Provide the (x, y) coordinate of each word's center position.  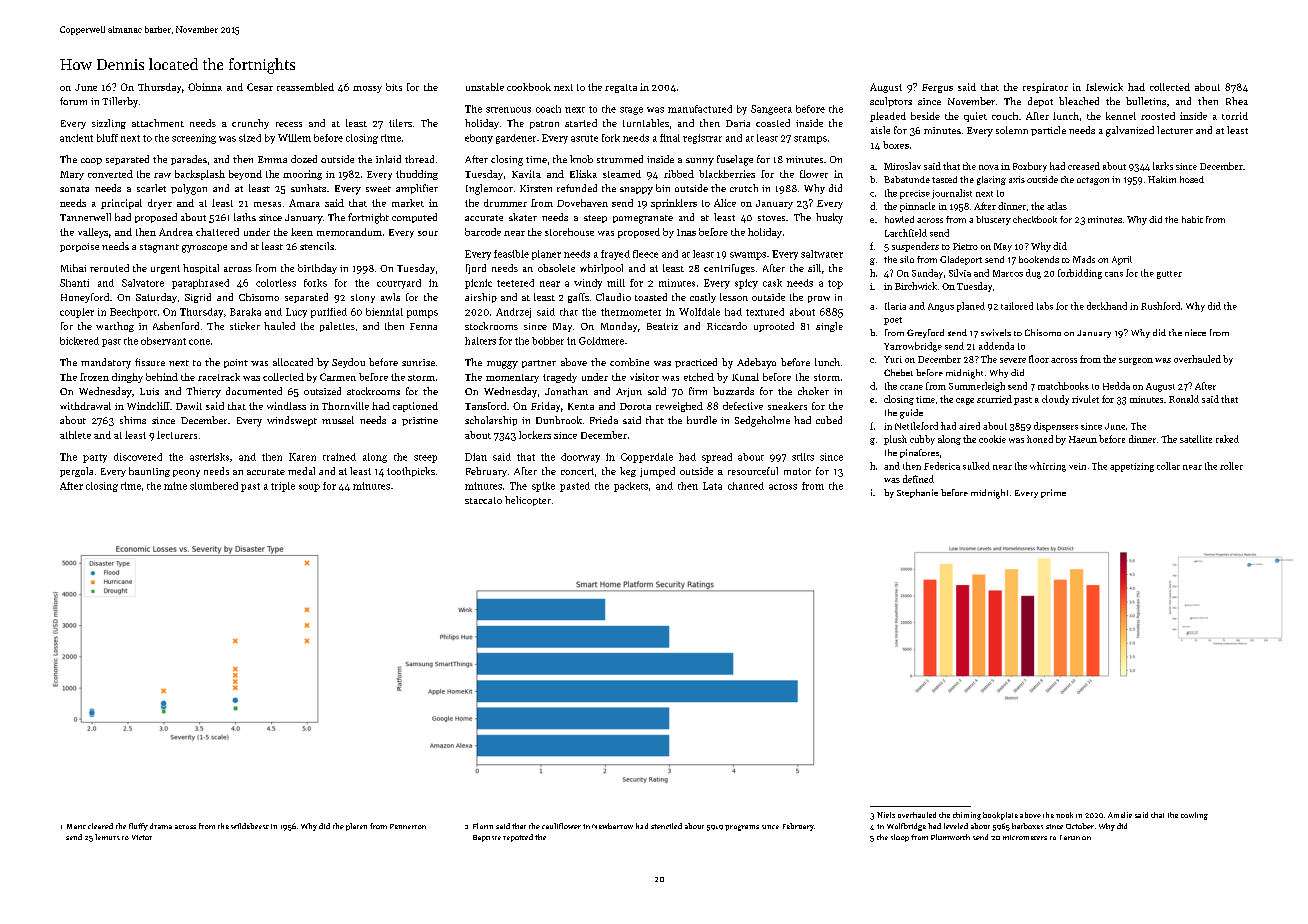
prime (1053, 493)
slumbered (214, 486)
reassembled (305, 87)
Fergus (937, 88)
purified (329, 313)
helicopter (528, 501)
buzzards (733, 391)
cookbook (529, 87)
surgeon (1136, 361)
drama (161, 826)
